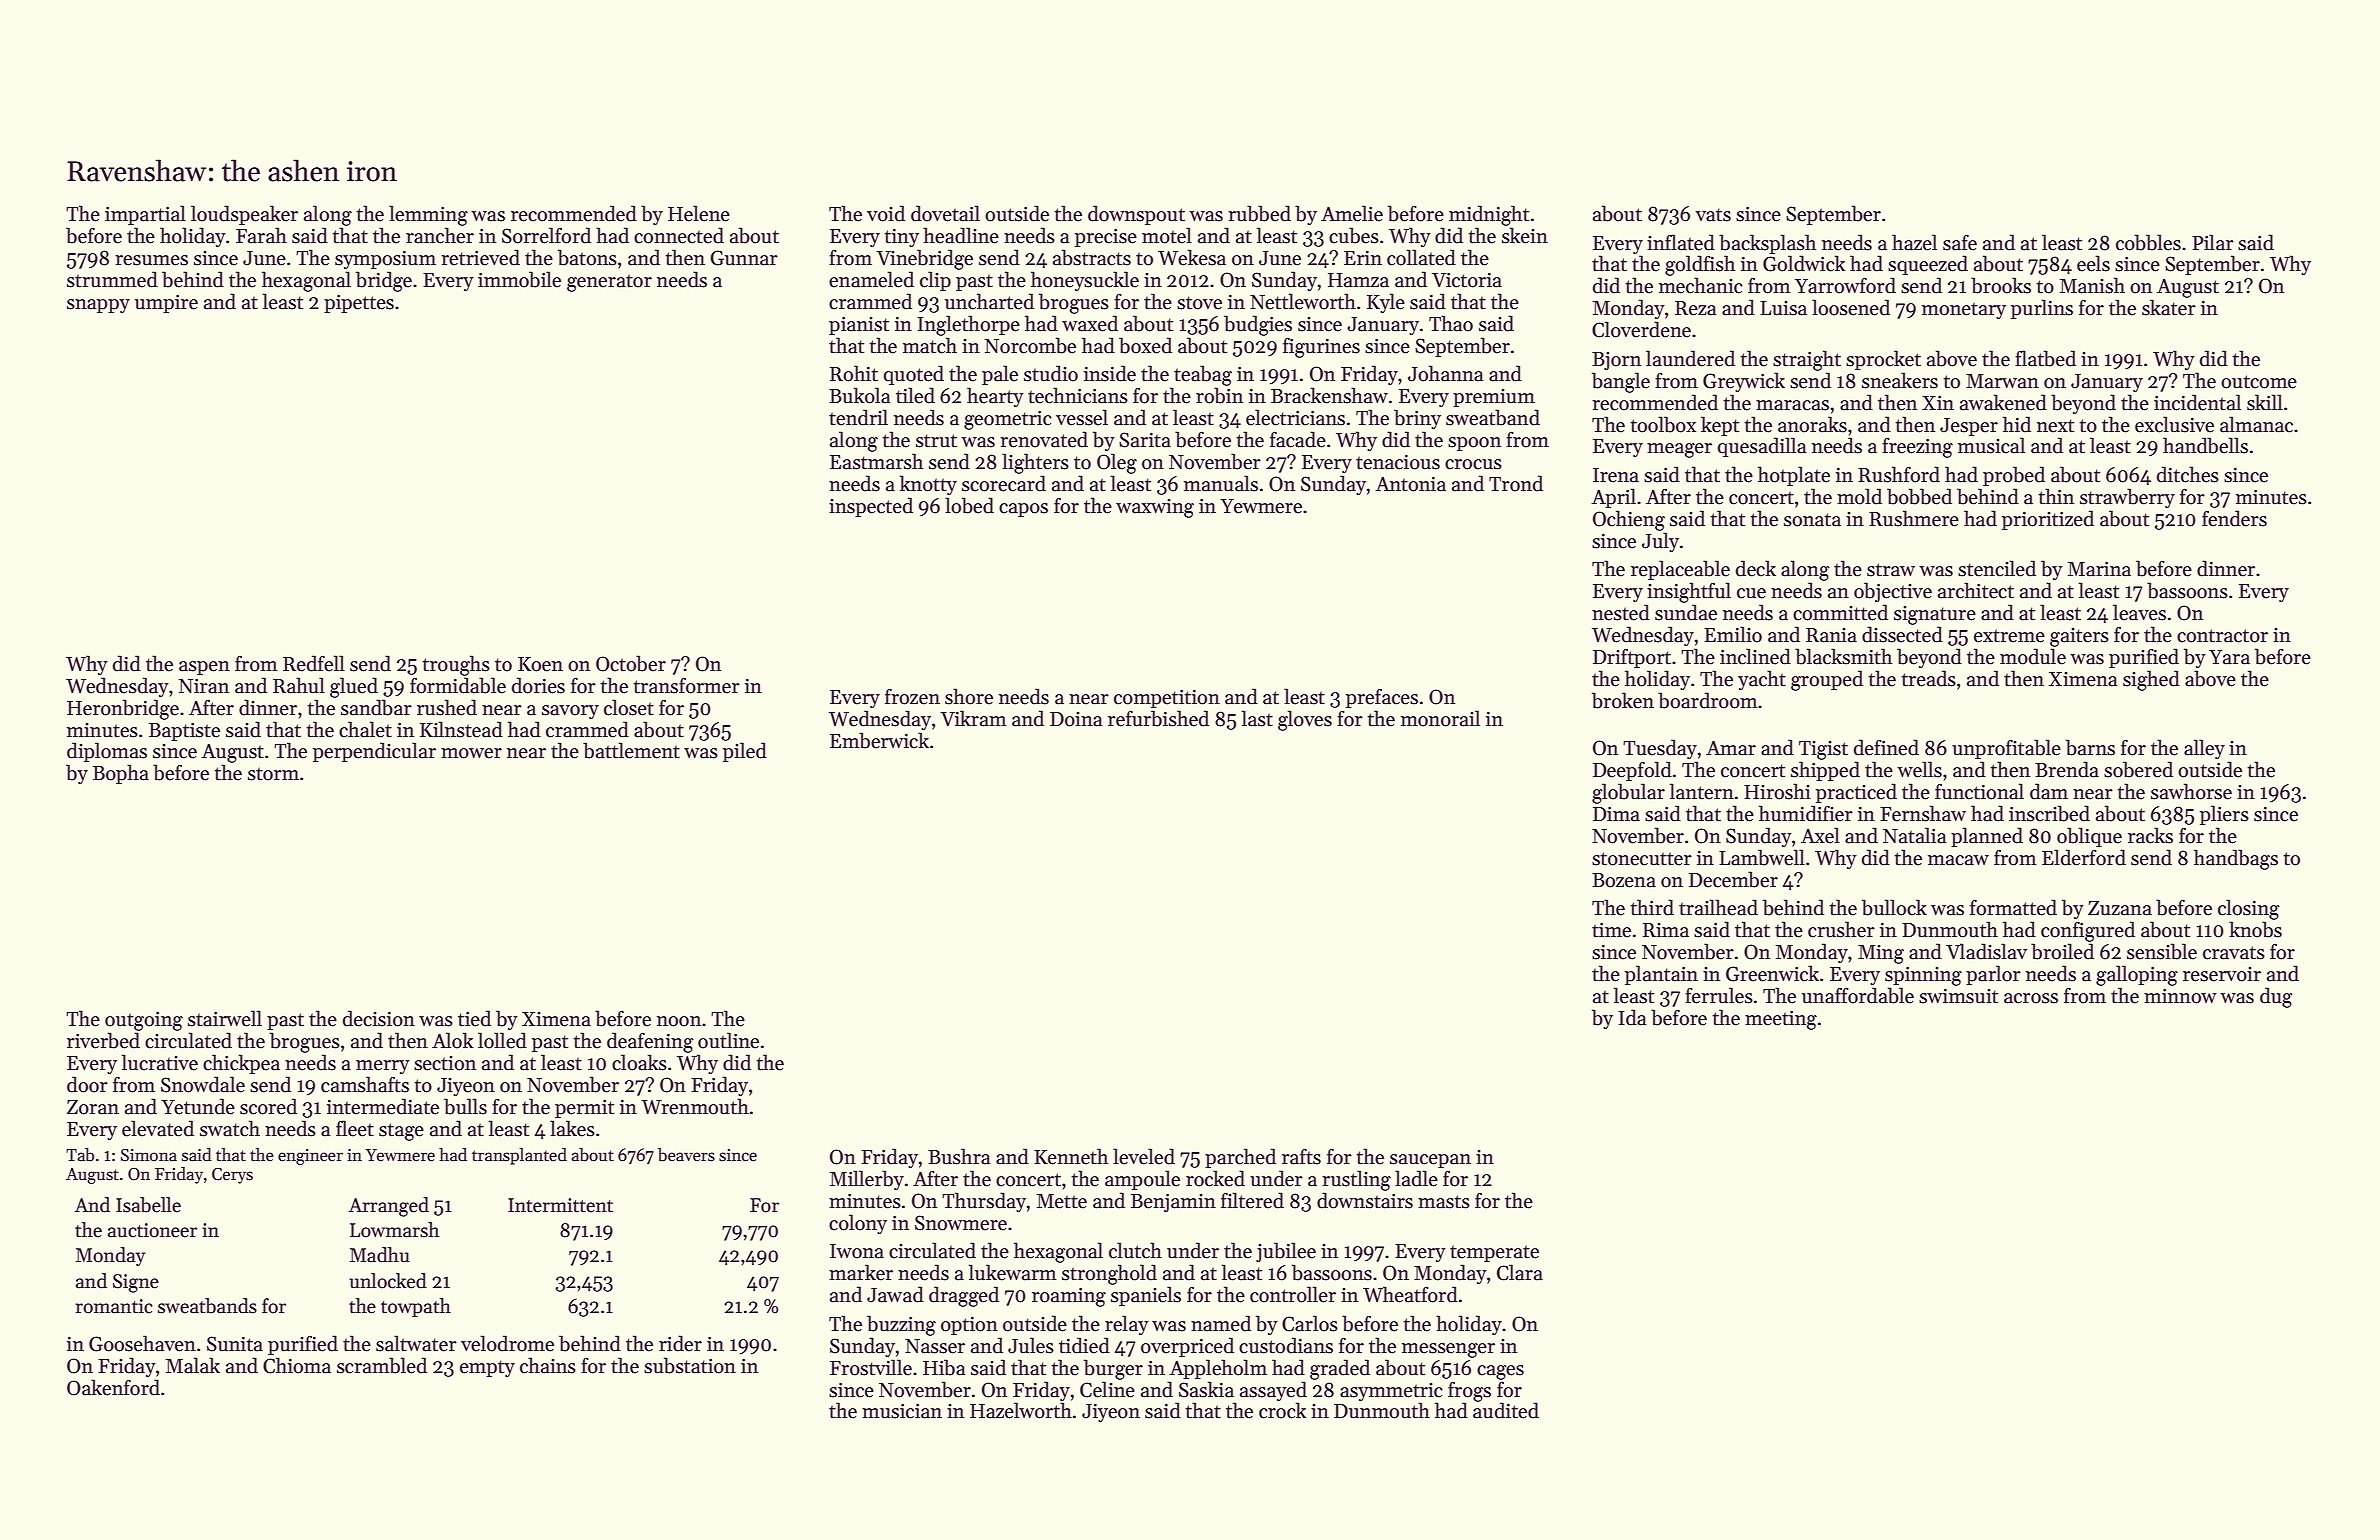  I want to click on boardroom, so click(1708, 700).
